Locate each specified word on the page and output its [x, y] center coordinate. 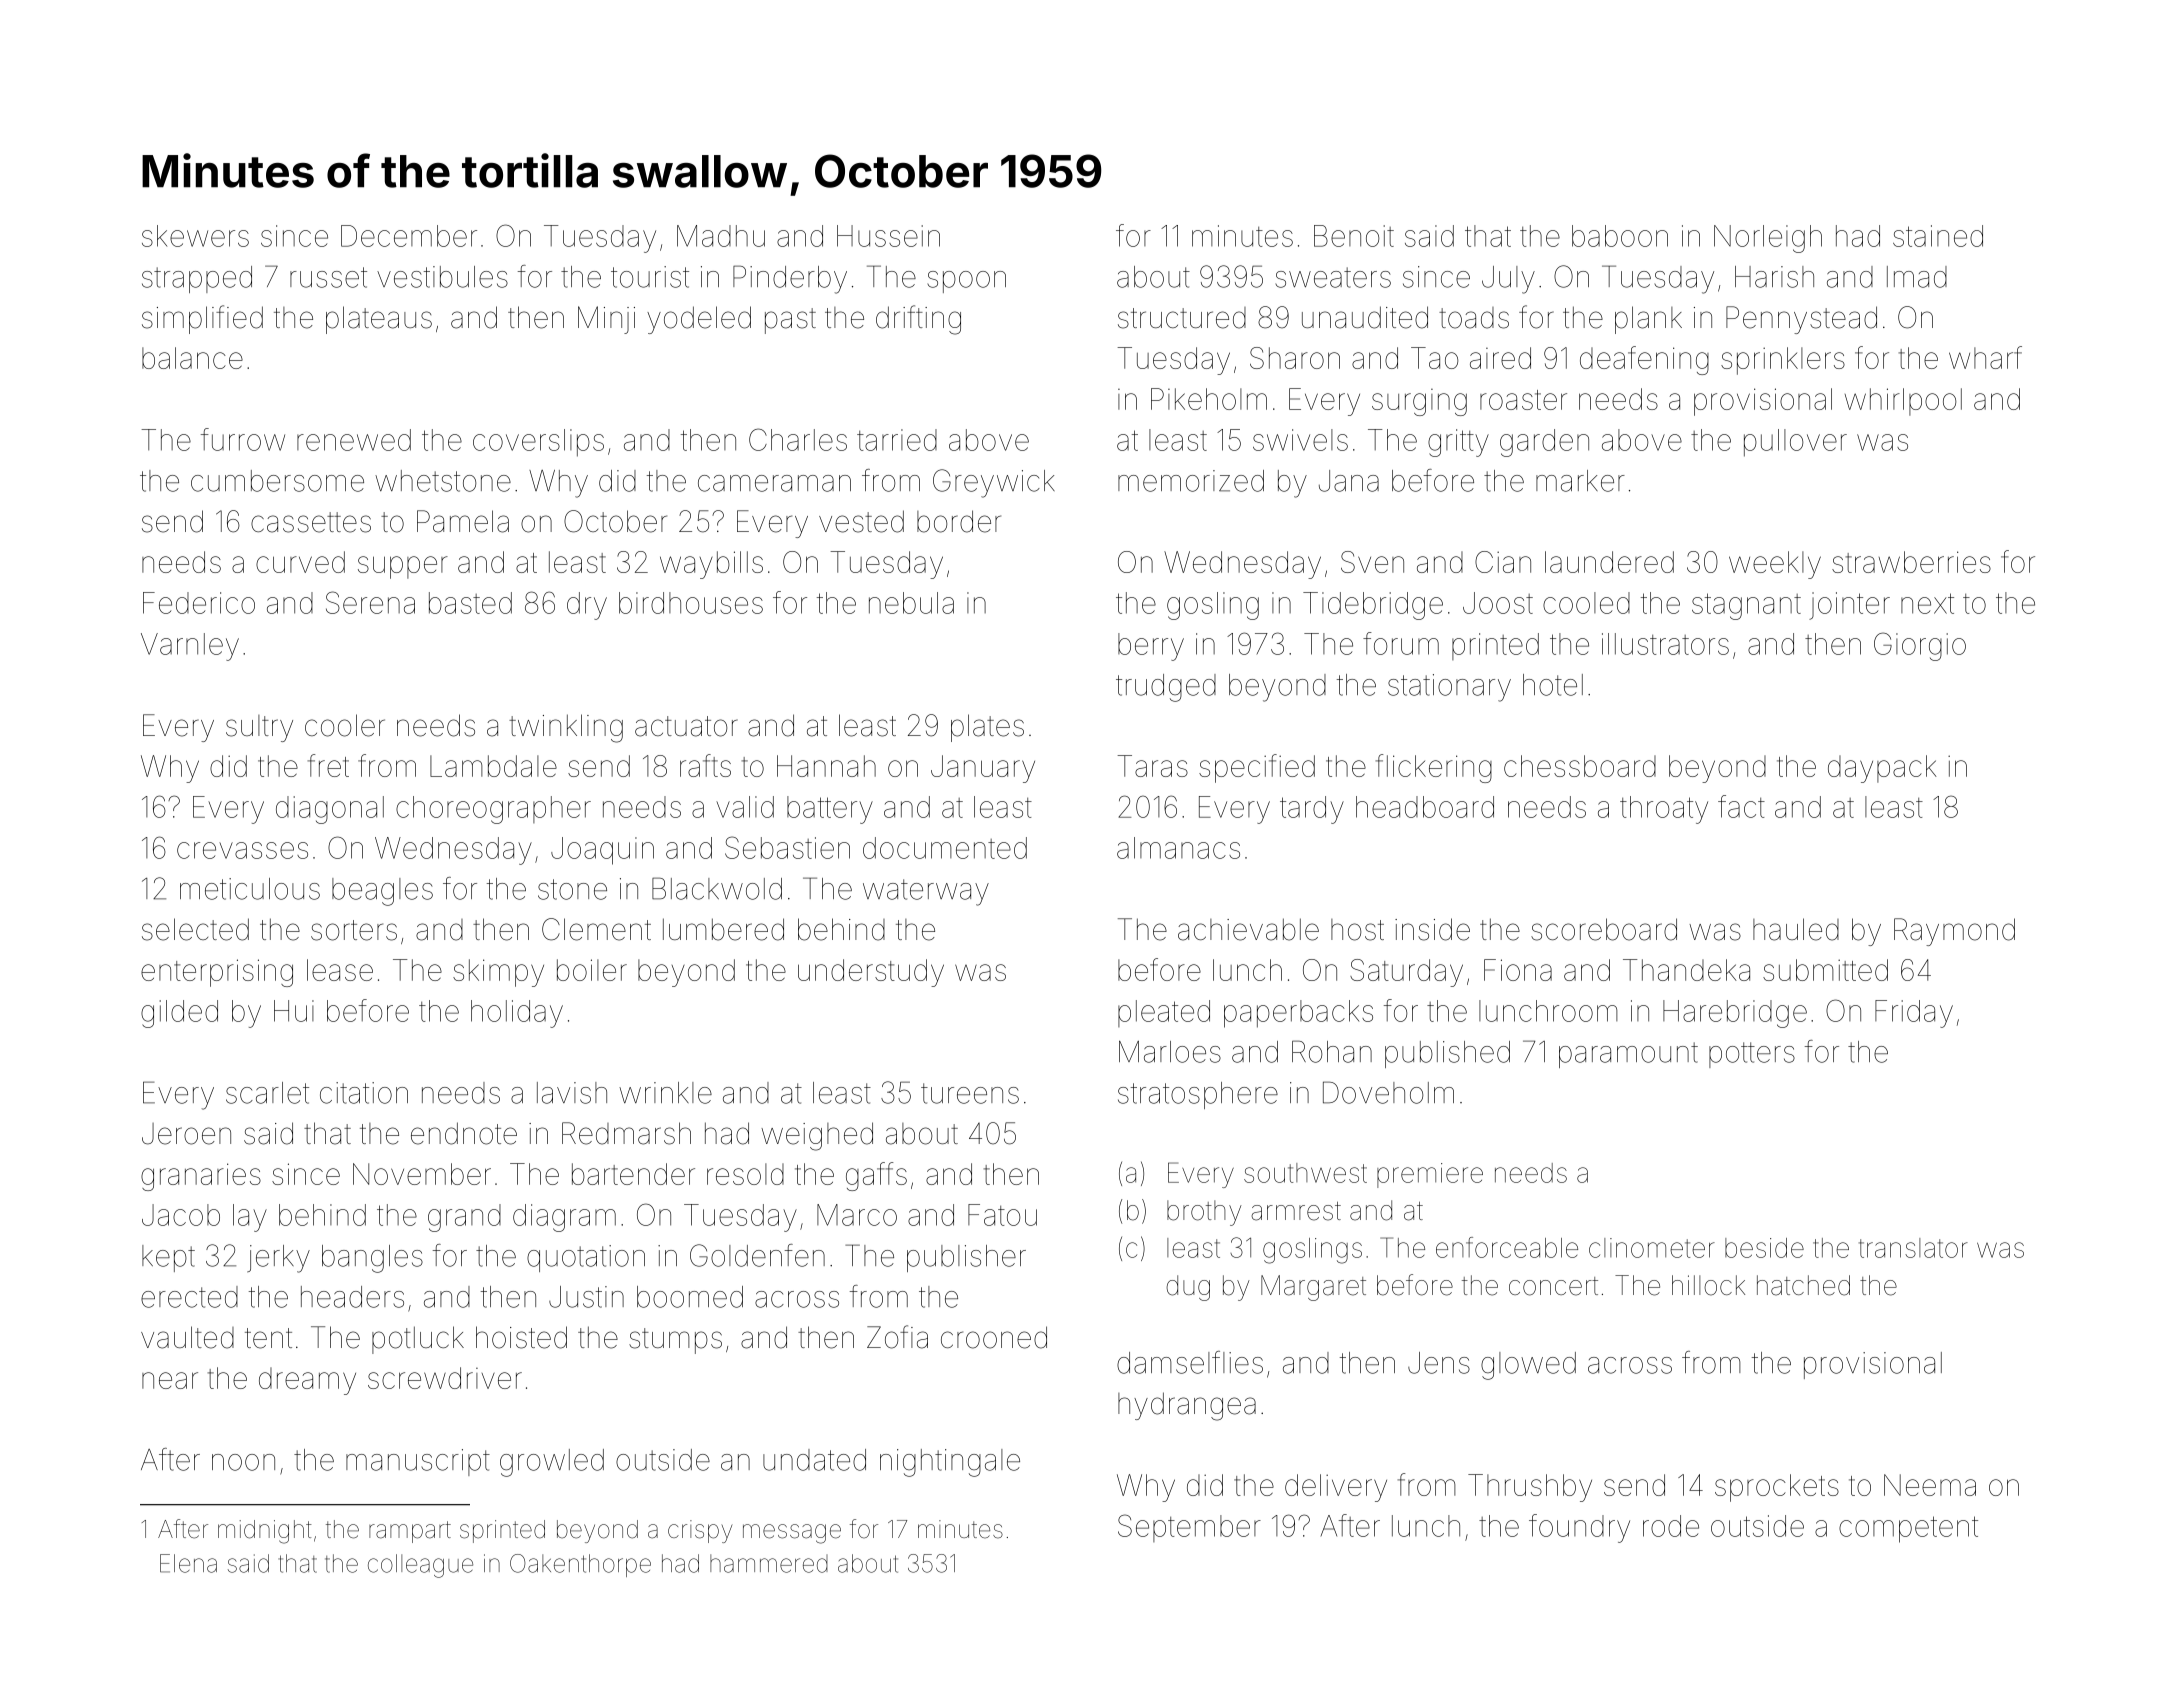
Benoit [1354, 236]
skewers [195, 236]
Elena [188, 1563]
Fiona [1518, 970]
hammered [769, 1563]
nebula [911, 603]
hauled [1796, 929]
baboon [1620, 236]
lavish [572, 1093]
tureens [970, 1093]
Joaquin [602, 851]
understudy [871, 973]
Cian [1503, 562]
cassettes [311, 522]
